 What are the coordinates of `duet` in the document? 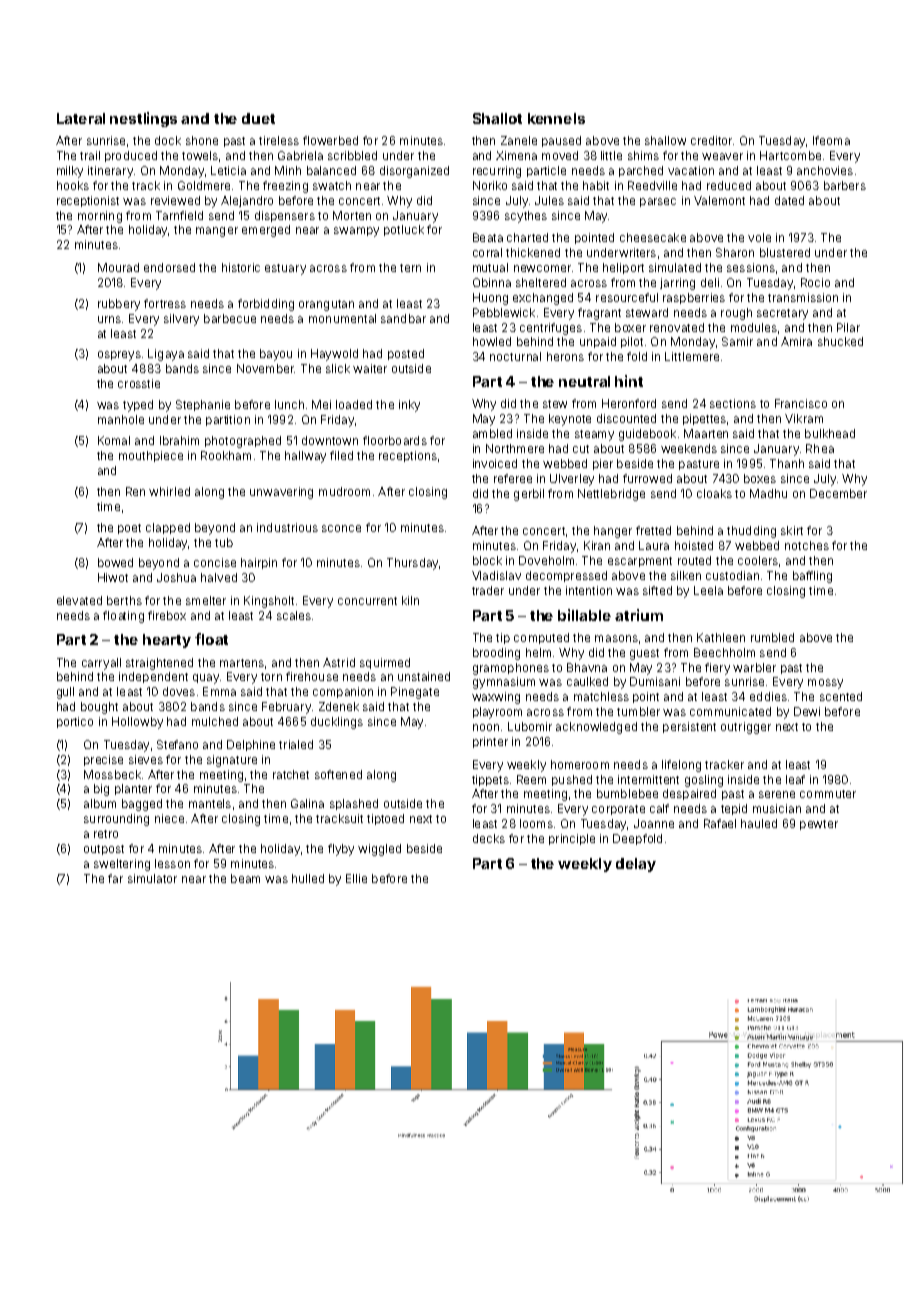 It's located at (258, 118).
